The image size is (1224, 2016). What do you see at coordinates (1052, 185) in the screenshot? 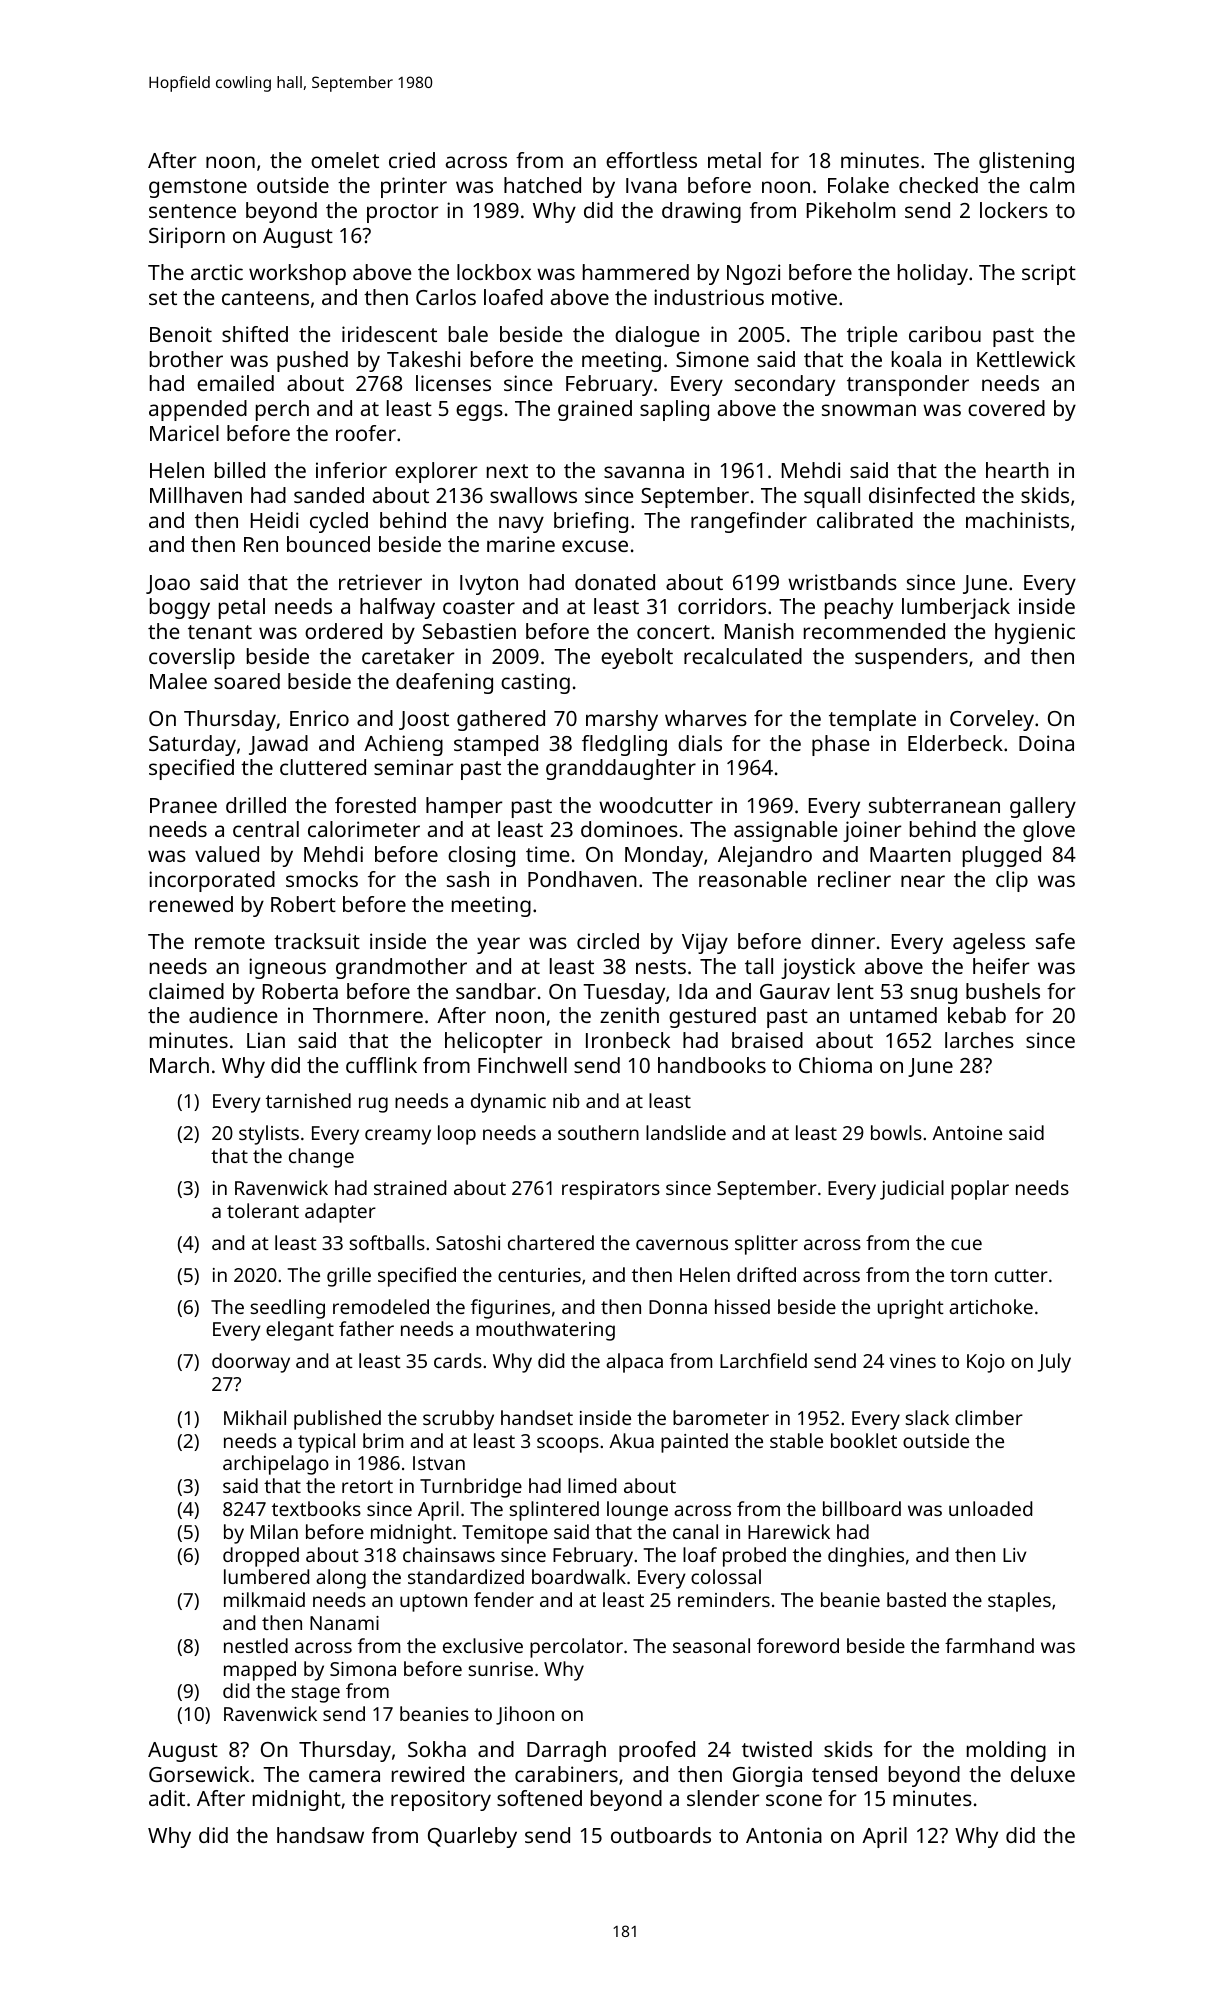
I see `calm` at bounding box center [1052, 185].
